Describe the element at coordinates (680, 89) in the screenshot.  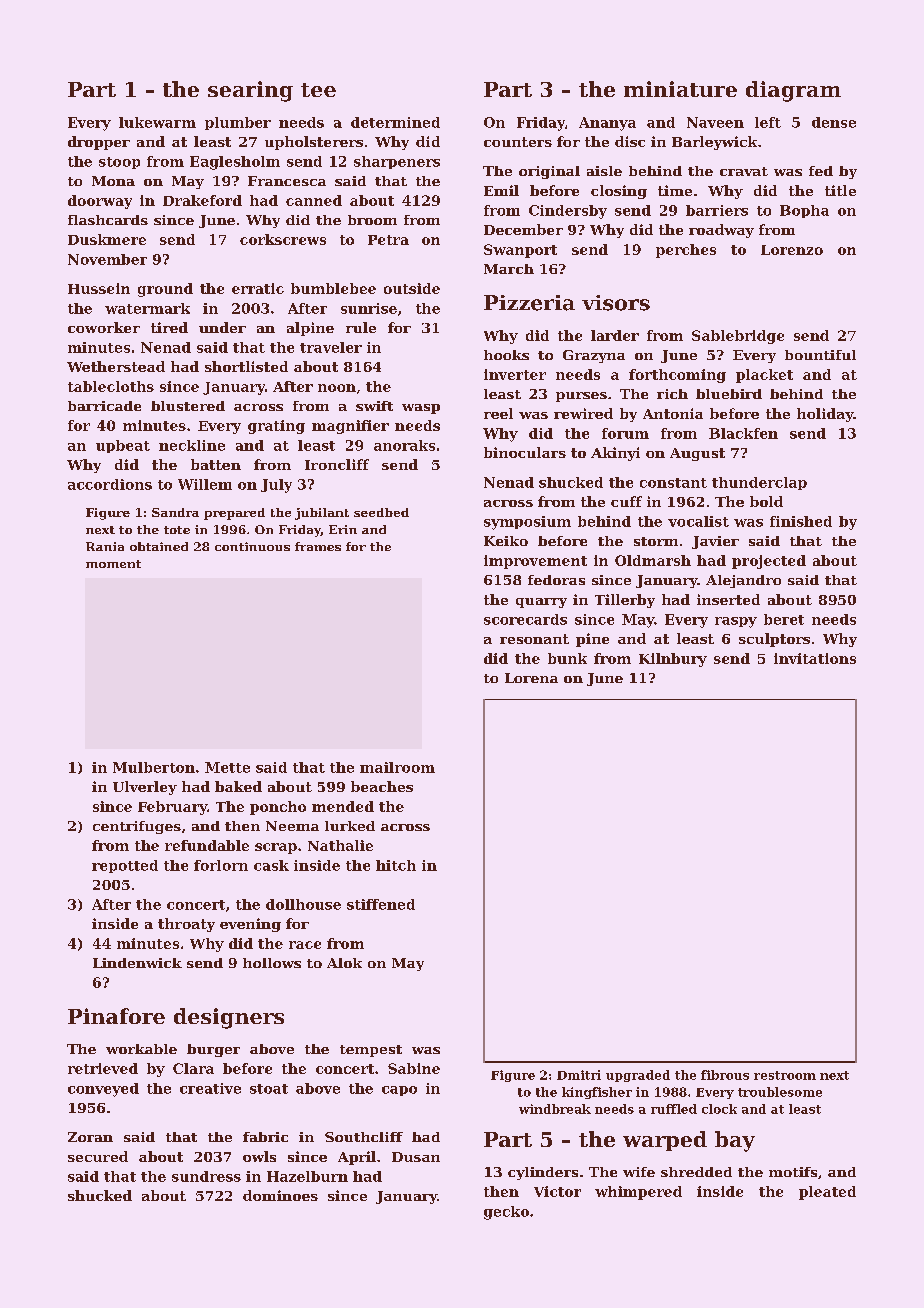
I see `miniature` at that location.
